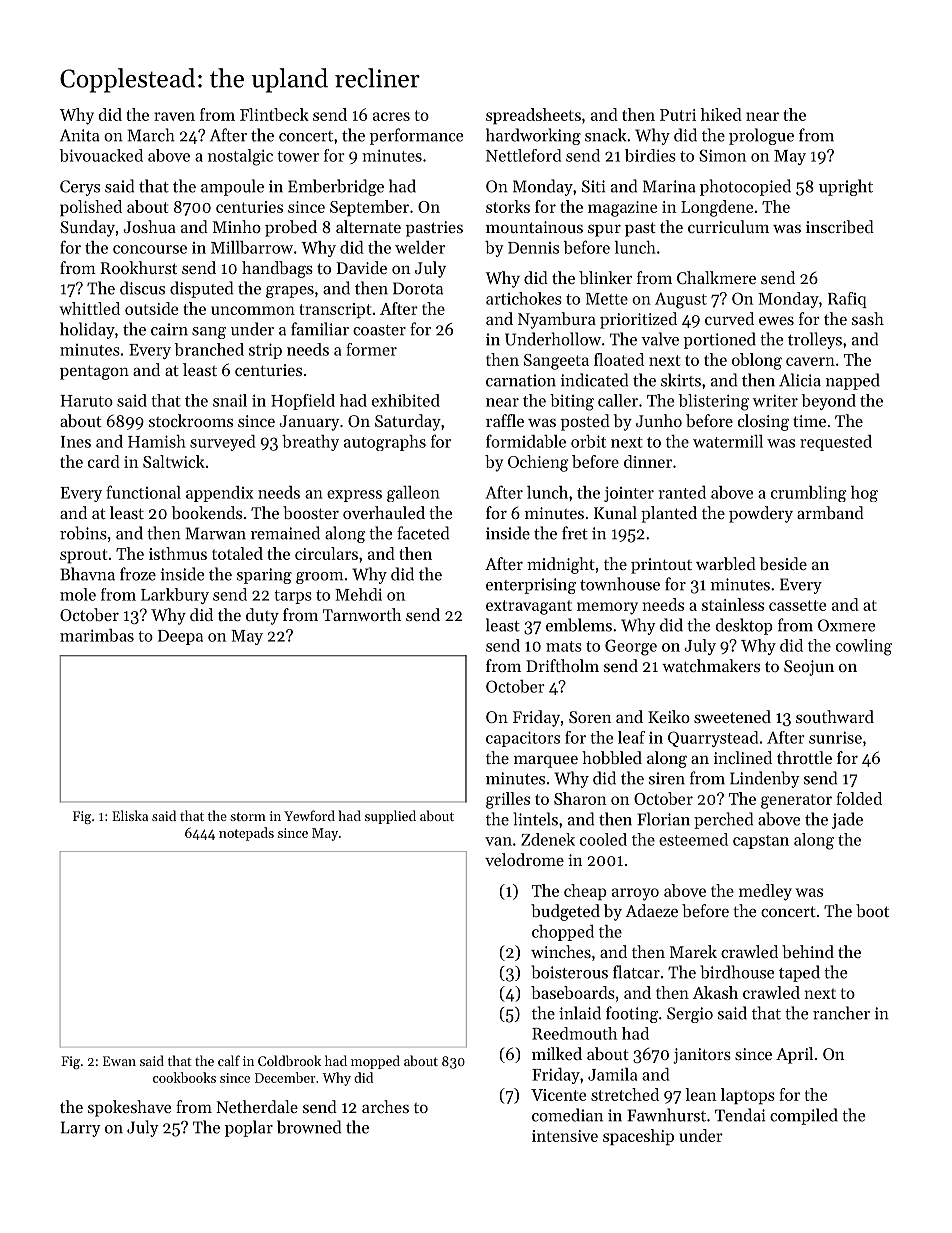 Image resolution: width=952 pixels, height=1233 pixels. What do you see at coordinates (390, 817) in the page?
I see `supplied` at bounding box center [390, 817].
